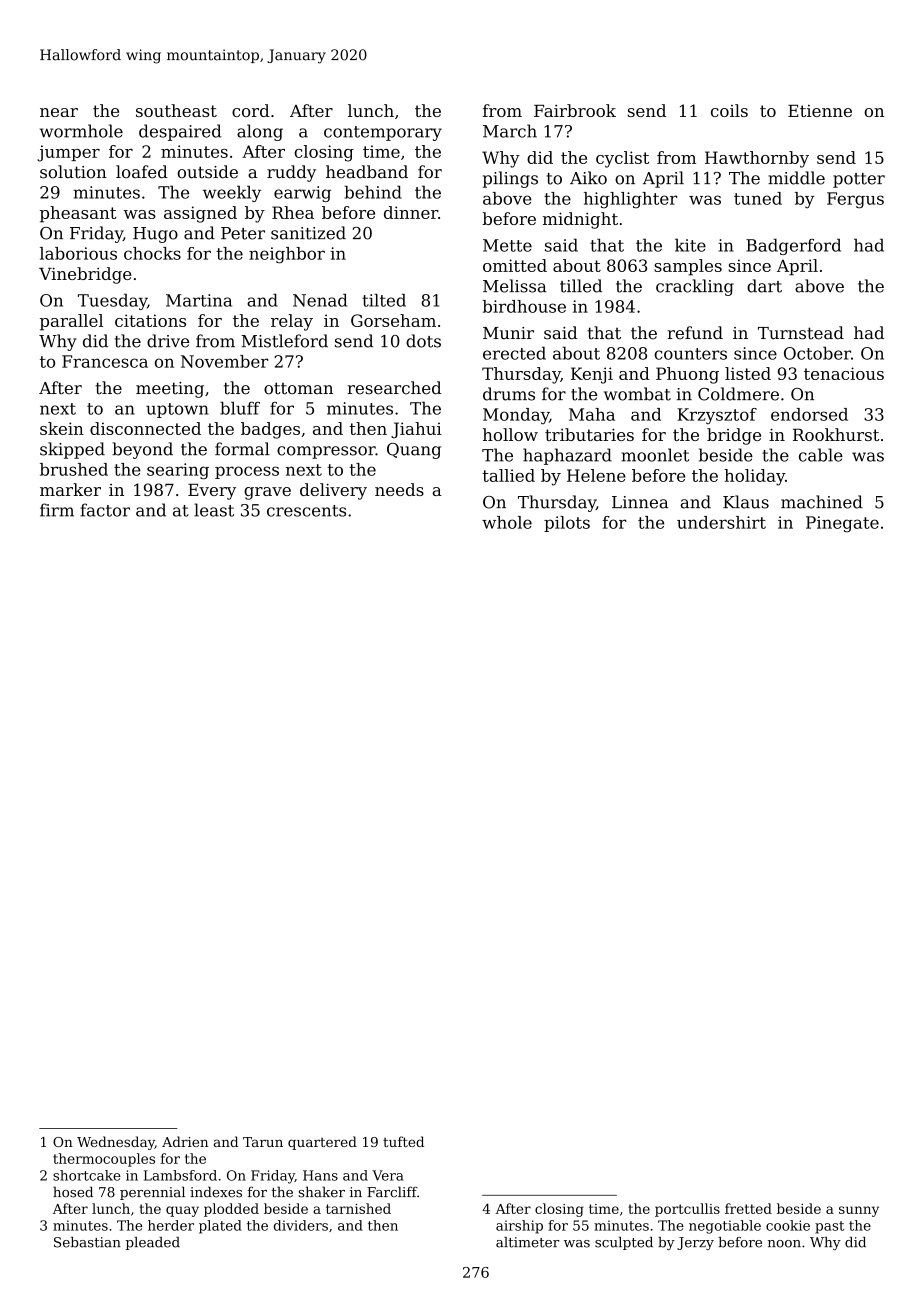 The image size is (924, 1308). I want to click on Krzysztof, so click(717, 416).
